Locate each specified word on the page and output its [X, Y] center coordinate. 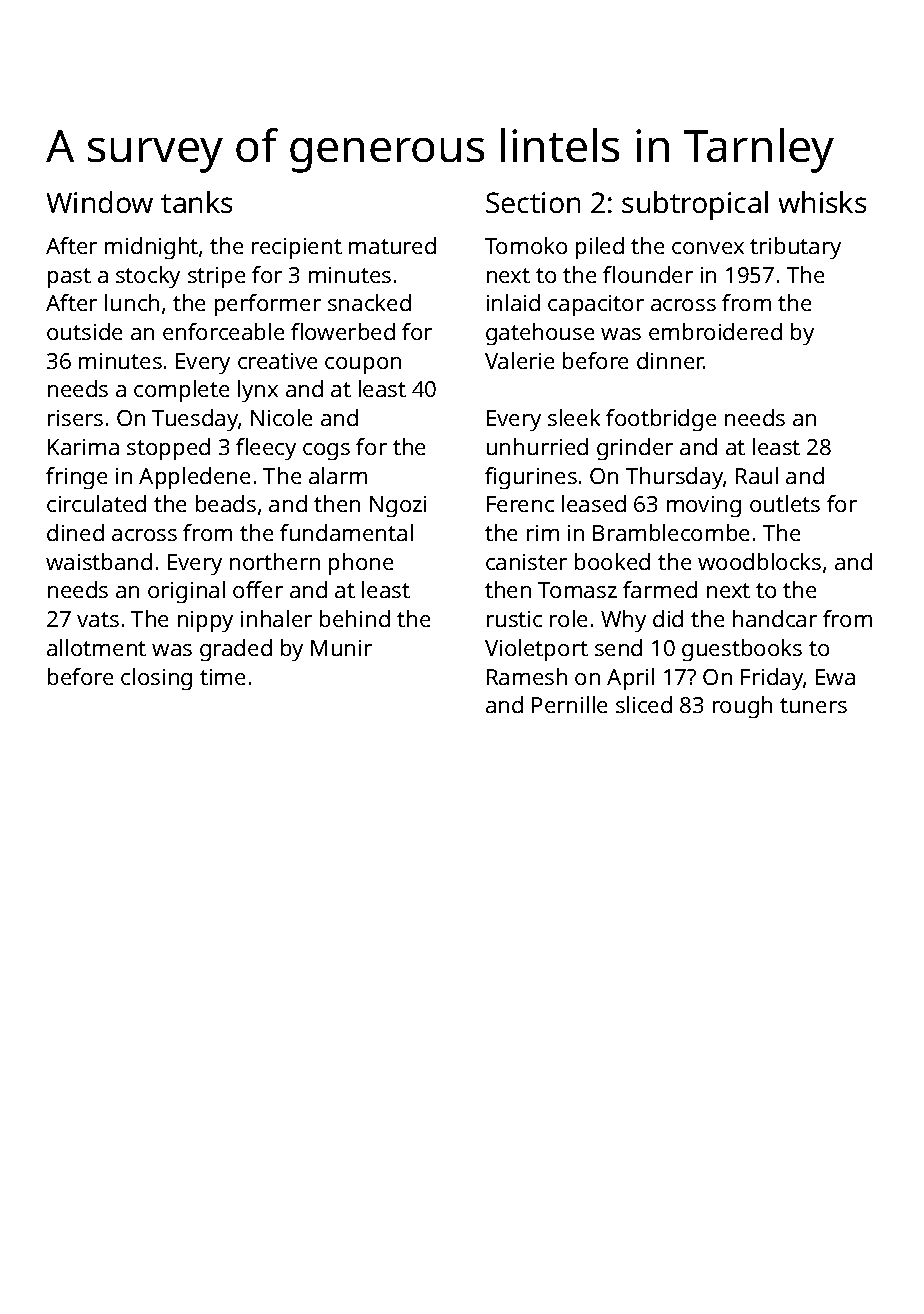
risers [75, 418]
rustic [514, 619]
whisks [822, 202]
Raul [757, 475]
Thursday [674, 478]
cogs [326, 451]
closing [156, 679]
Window [100, 202]
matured [392, 245]
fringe [76, 478]
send [618, 647]
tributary [795, 248]
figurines [531, 478]
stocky [148, 277]
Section [533, 202]
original [186, 592]
